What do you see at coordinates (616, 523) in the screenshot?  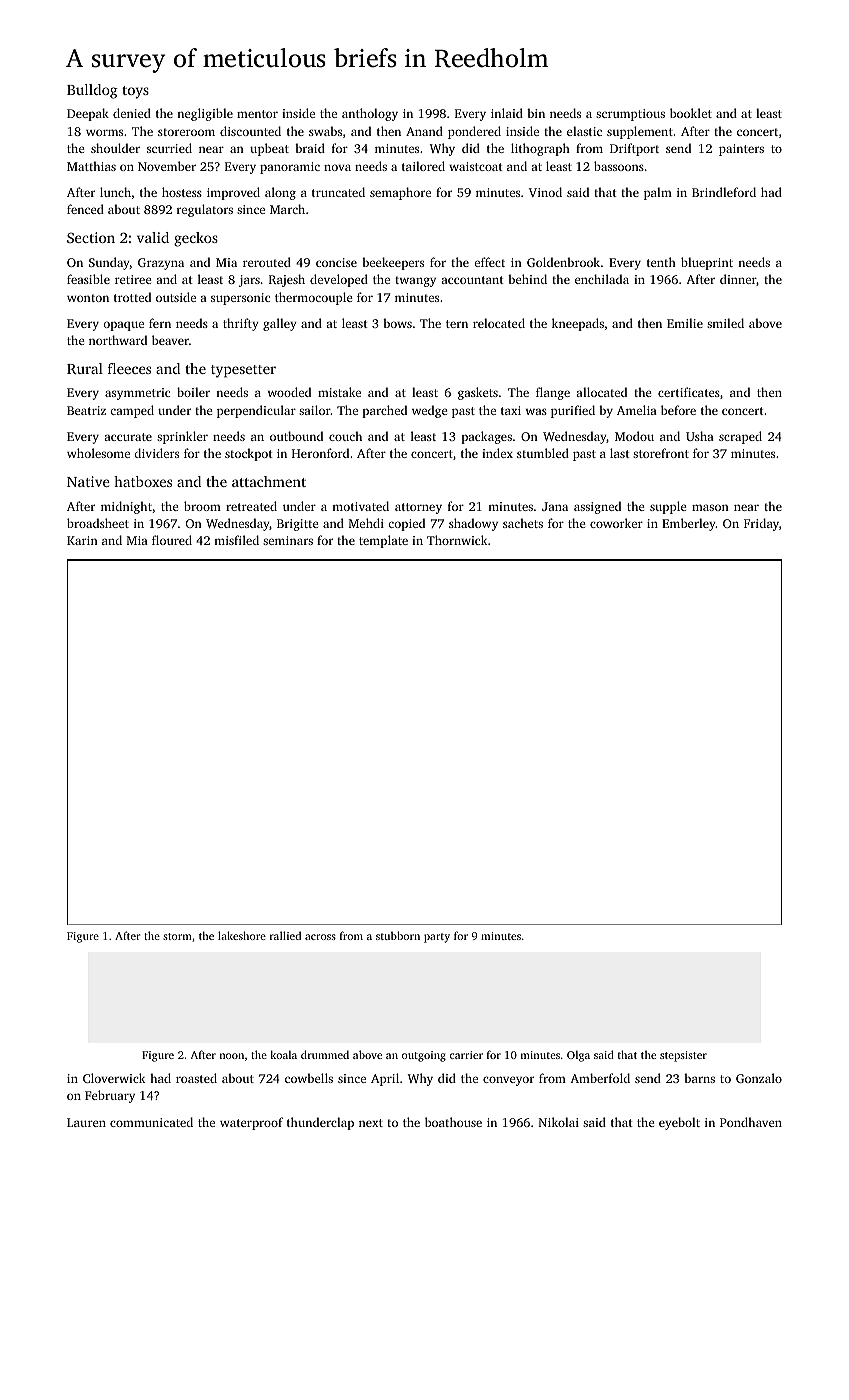 I see `coworker` at bounding box center [616, 523].
